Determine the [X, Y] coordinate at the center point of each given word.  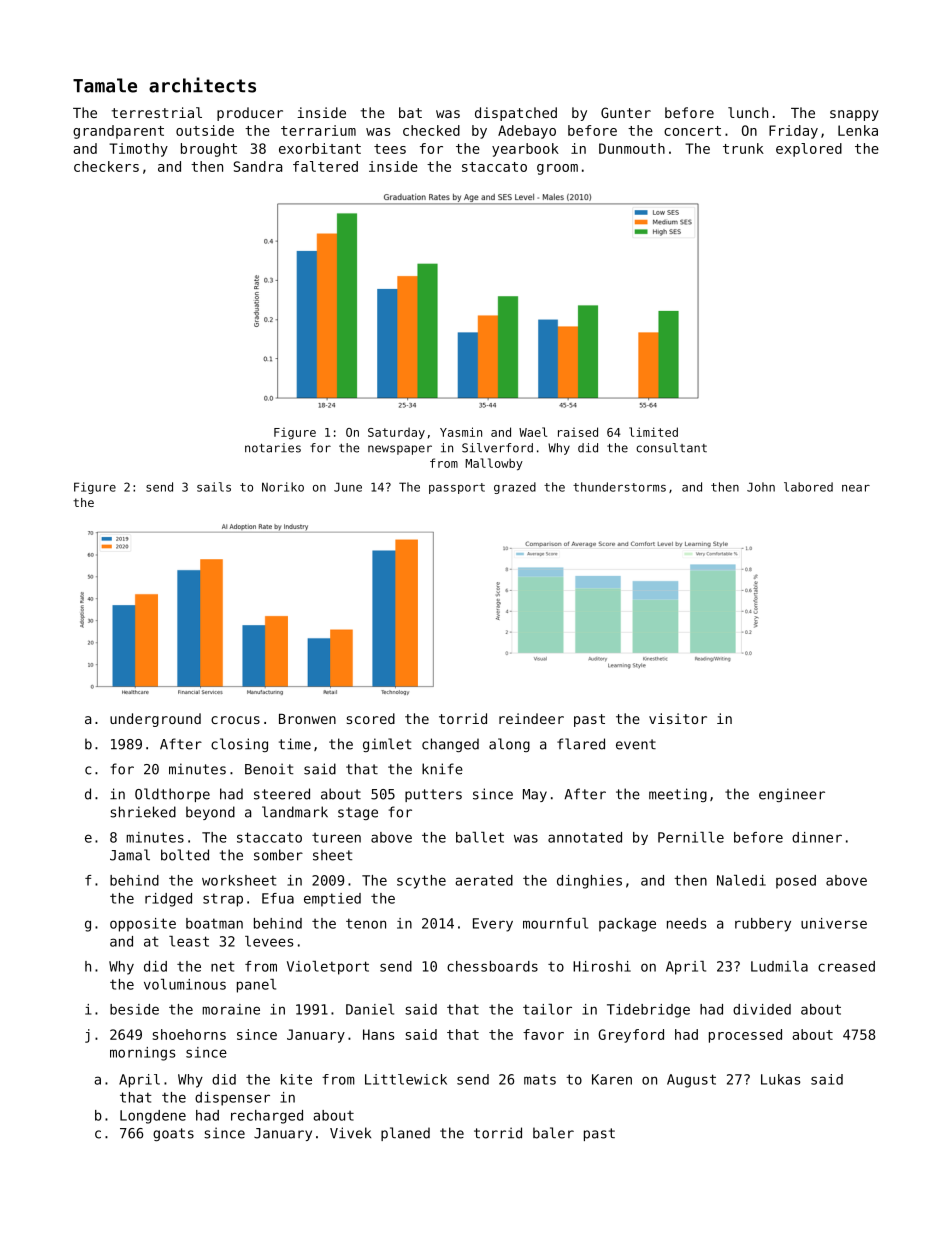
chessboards [492, 966]
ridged [168, 900]
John [761, 487]
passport [457, 488]
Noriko [283, 487]
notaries [273, 448]
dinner [817, 837]
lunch [748, 112]
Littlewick [406, 1079]
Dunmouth [632, 148]
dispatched [516, 114]
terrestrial [157, 112]
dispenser [232, 1099]
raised [578, 432]
